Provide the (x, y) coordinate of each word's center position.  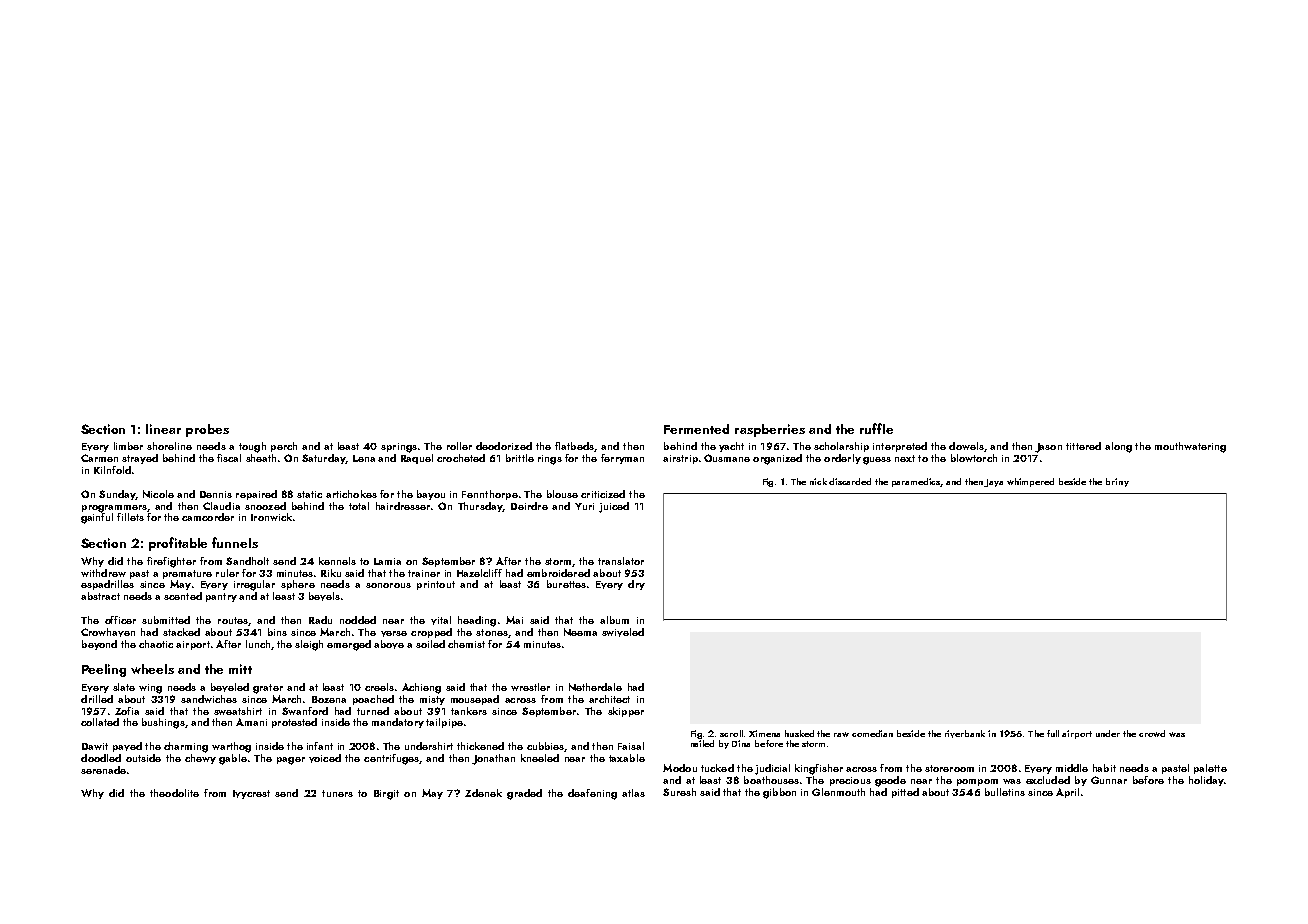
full (1053, 733)
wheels (152, 669)
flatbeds (574, 446)
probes (207, 430)
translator (621, 561)
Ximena (764, 733)
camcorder (208, 517)
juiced (614, 507)
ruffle (876, 428)
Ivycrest (251, 794)
